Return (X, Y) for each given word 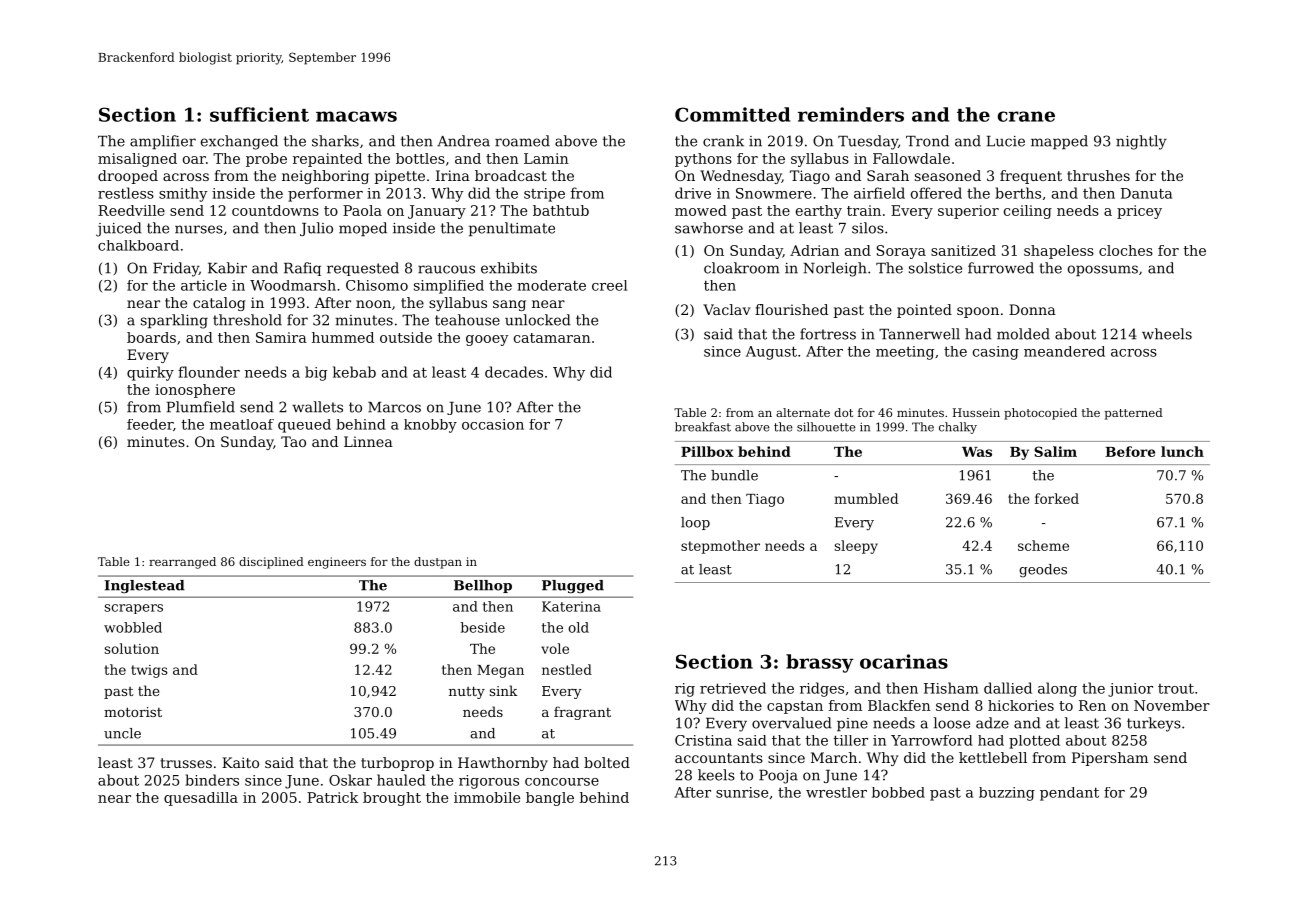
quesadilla (201, 799)
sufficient (259, 114)
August (771, 353)
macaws (356, 116)
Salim (1055, 451)
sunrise (742, 792)
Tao (293, 441)
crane (1026, 116)
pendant (1069, 794)
